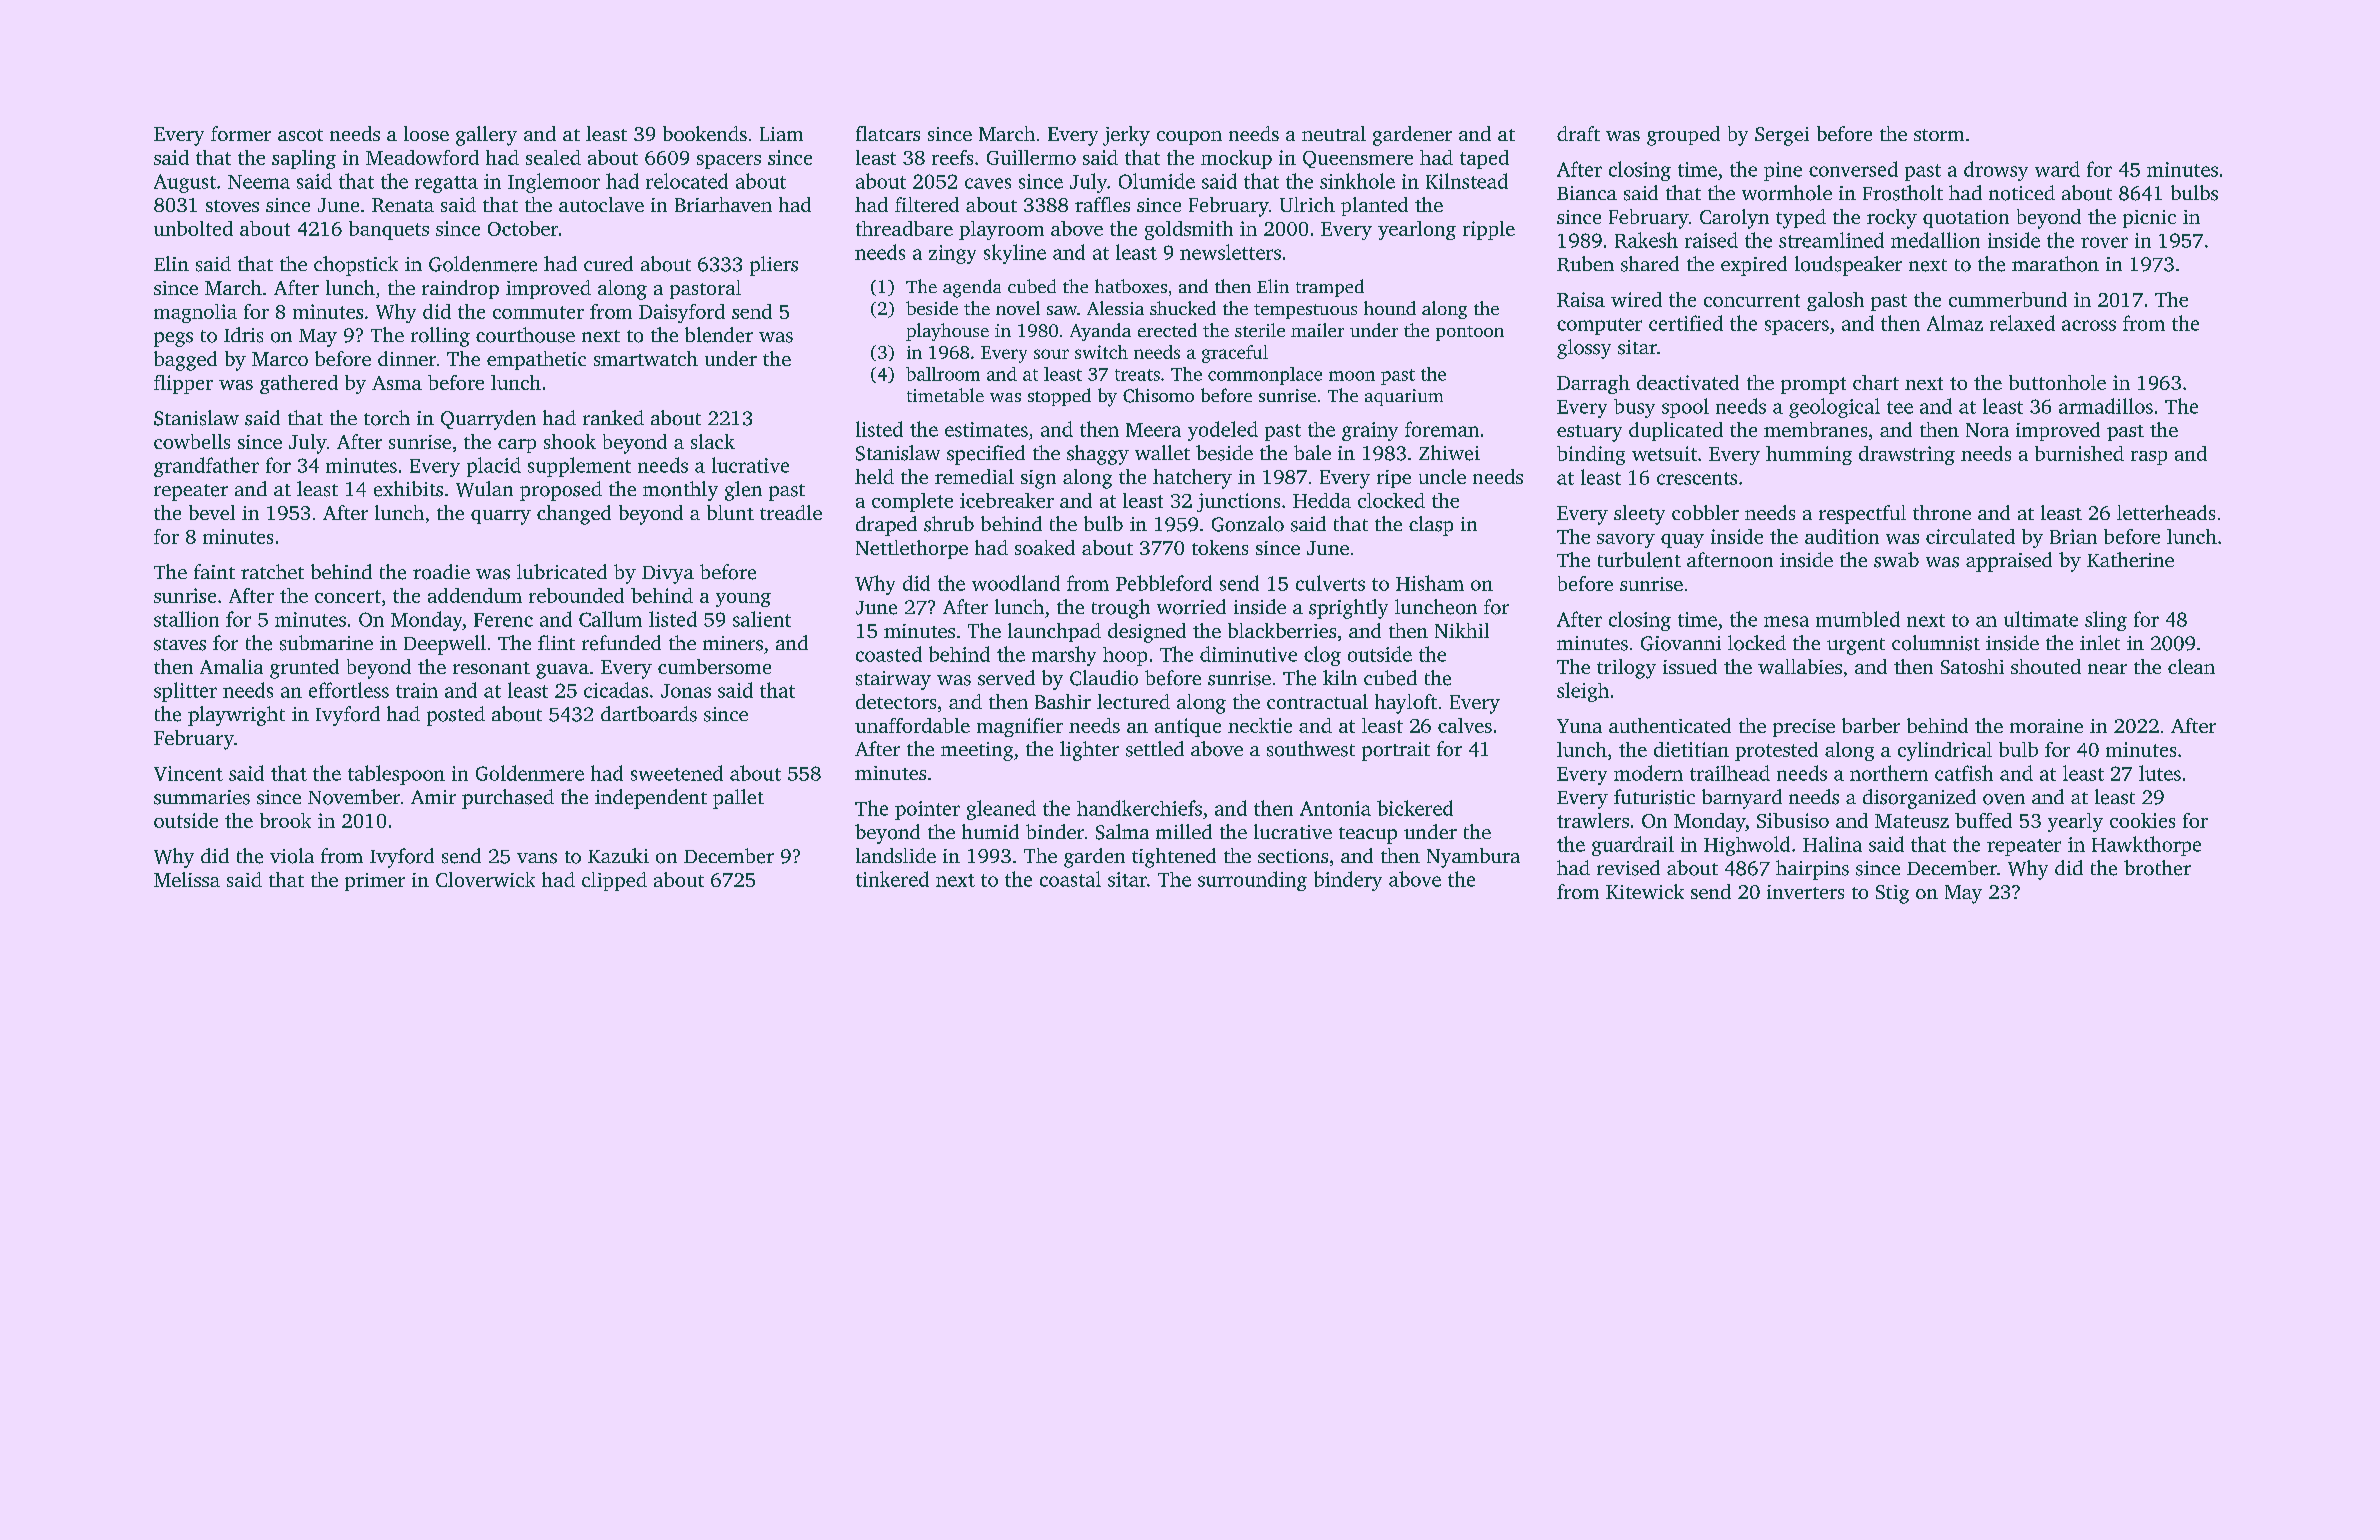  Describe the element at coordinates (762, 619) in the screenshot. I see `salient` at that location.
